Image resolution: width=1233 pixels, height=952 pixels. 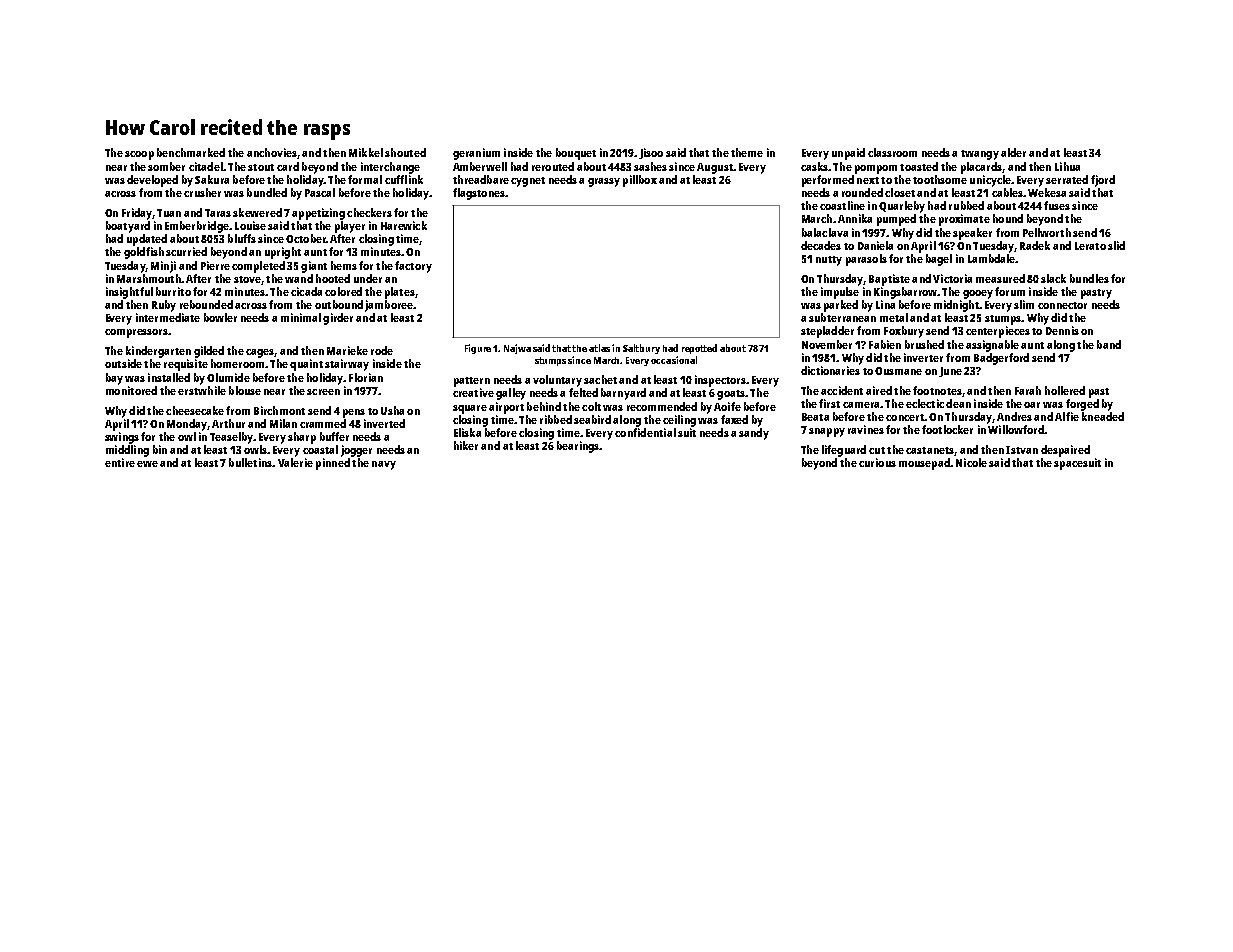 What do you see at coordinates (1013, 152) in the screenshot?
I see `alder` at bounding box center [1013, 152].
